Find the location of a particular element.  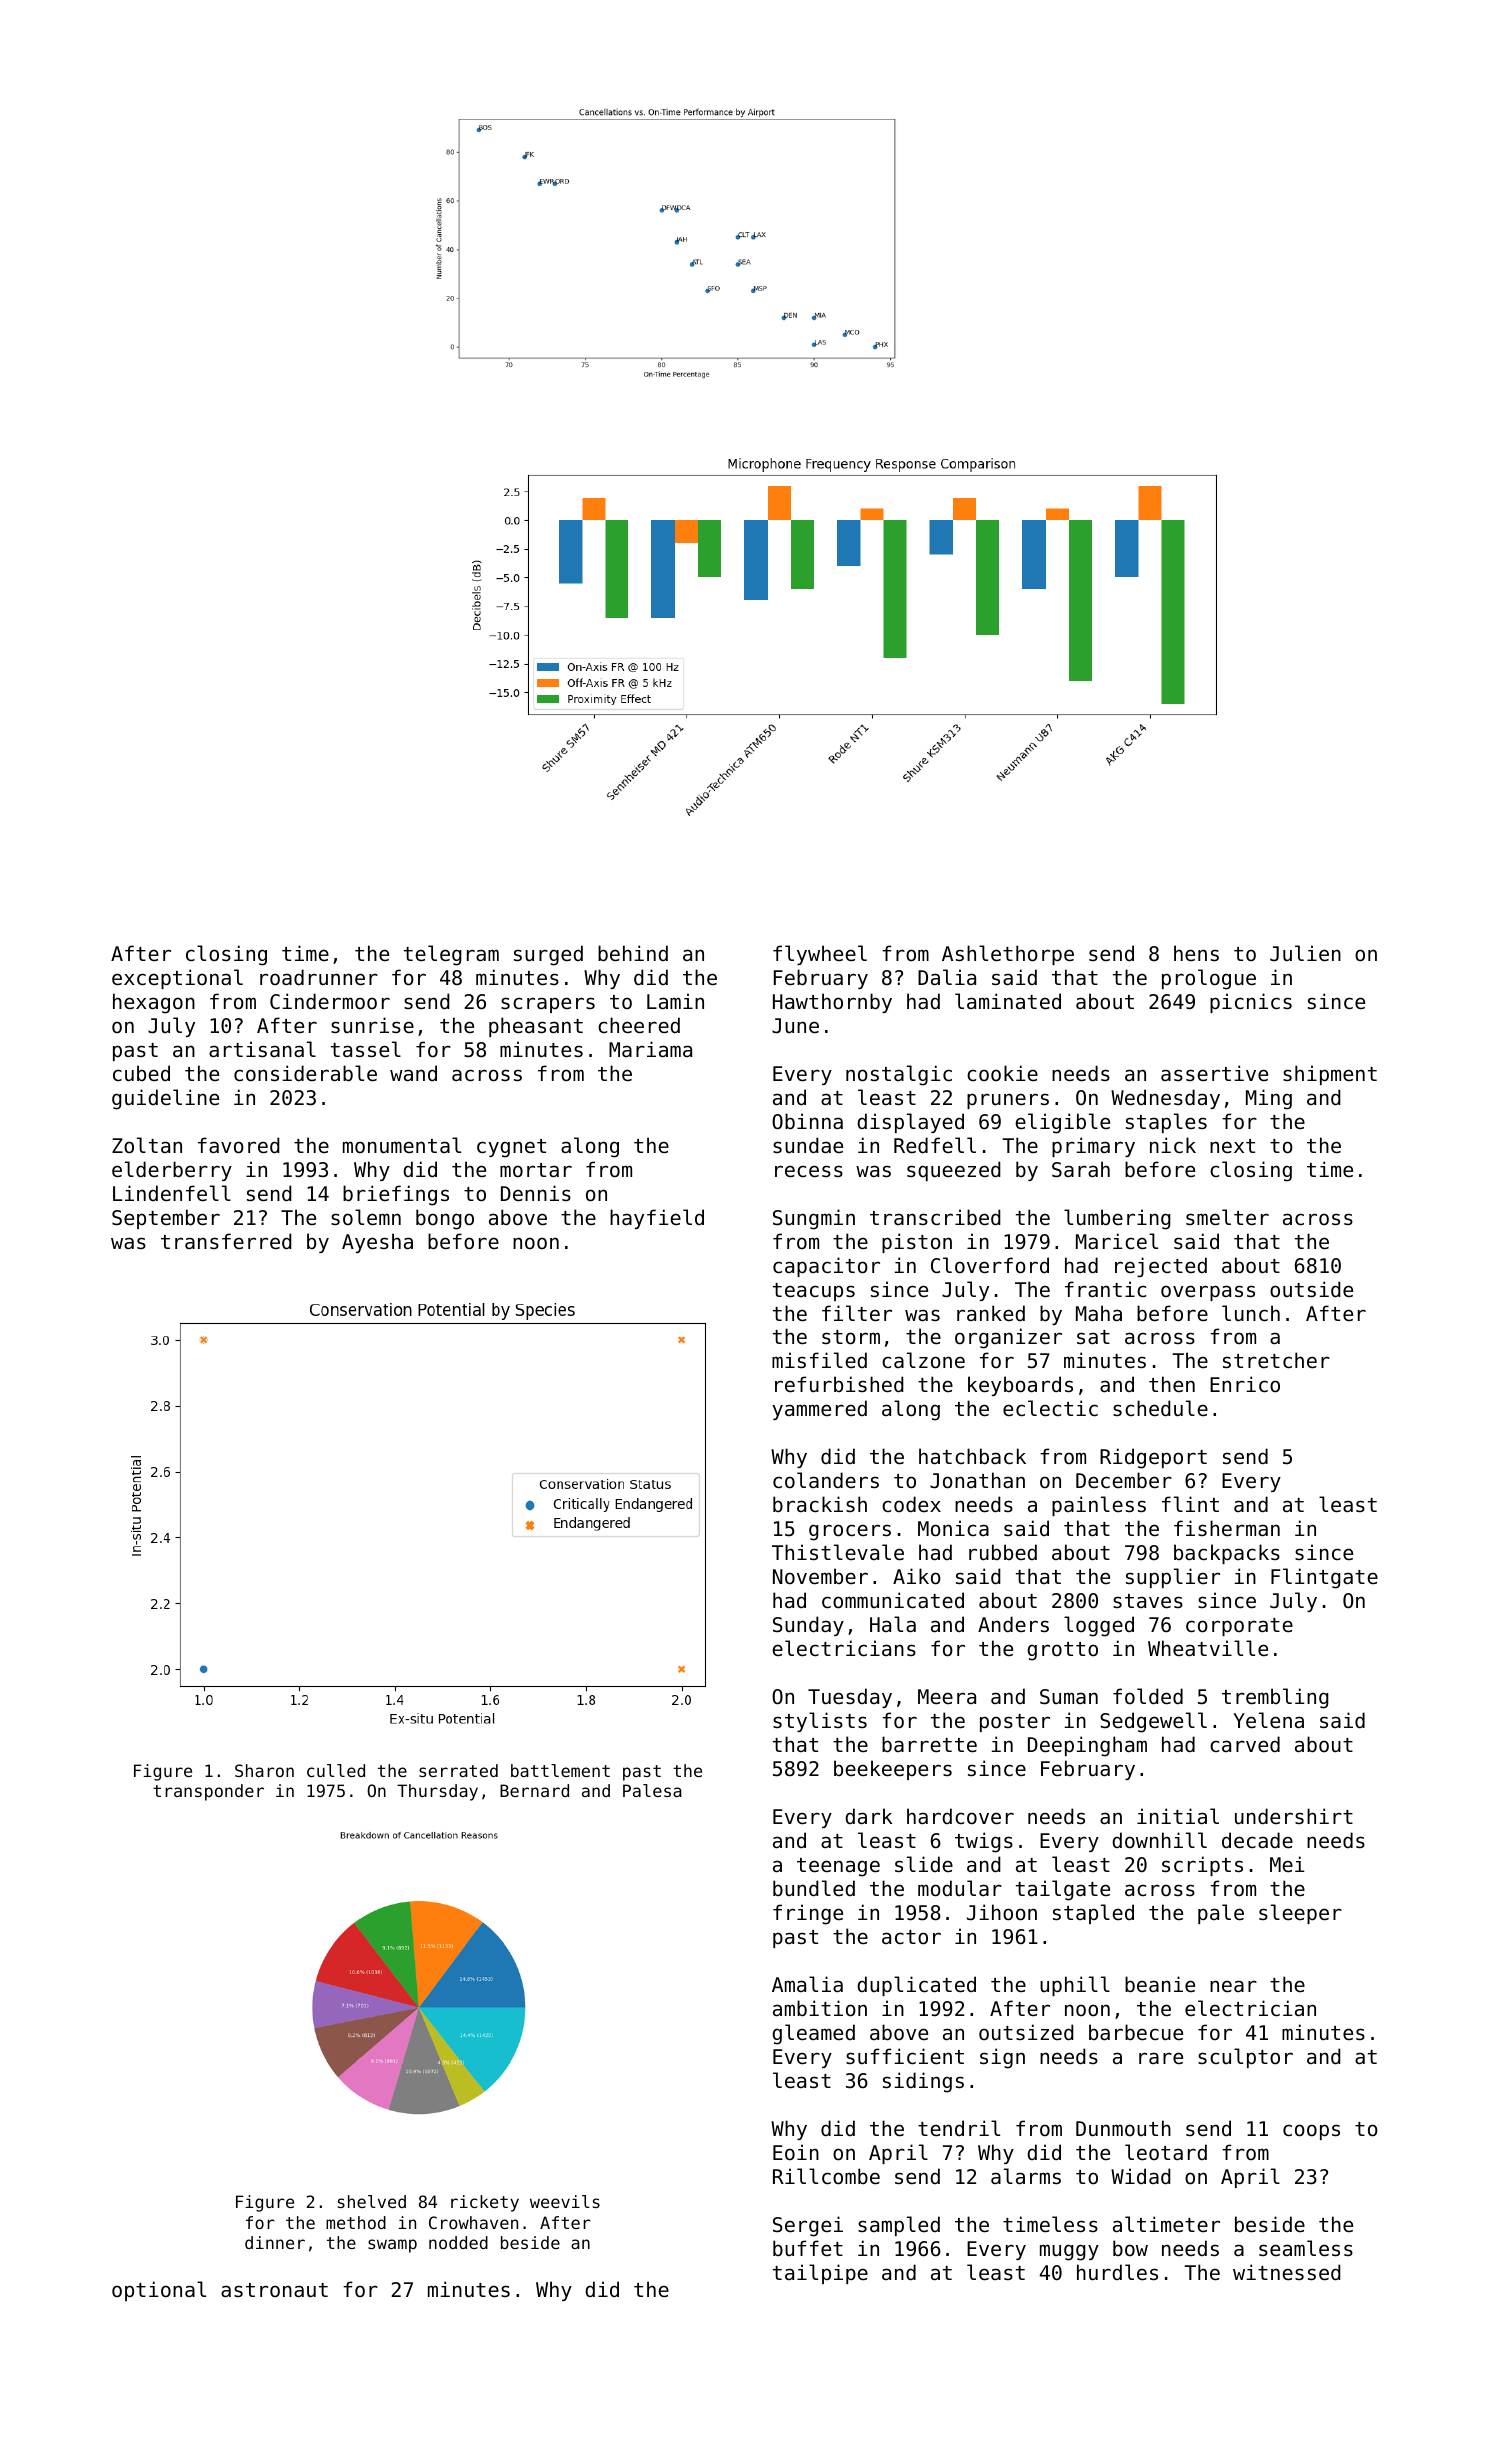

shelved is located at coordinates (372, 2201).
